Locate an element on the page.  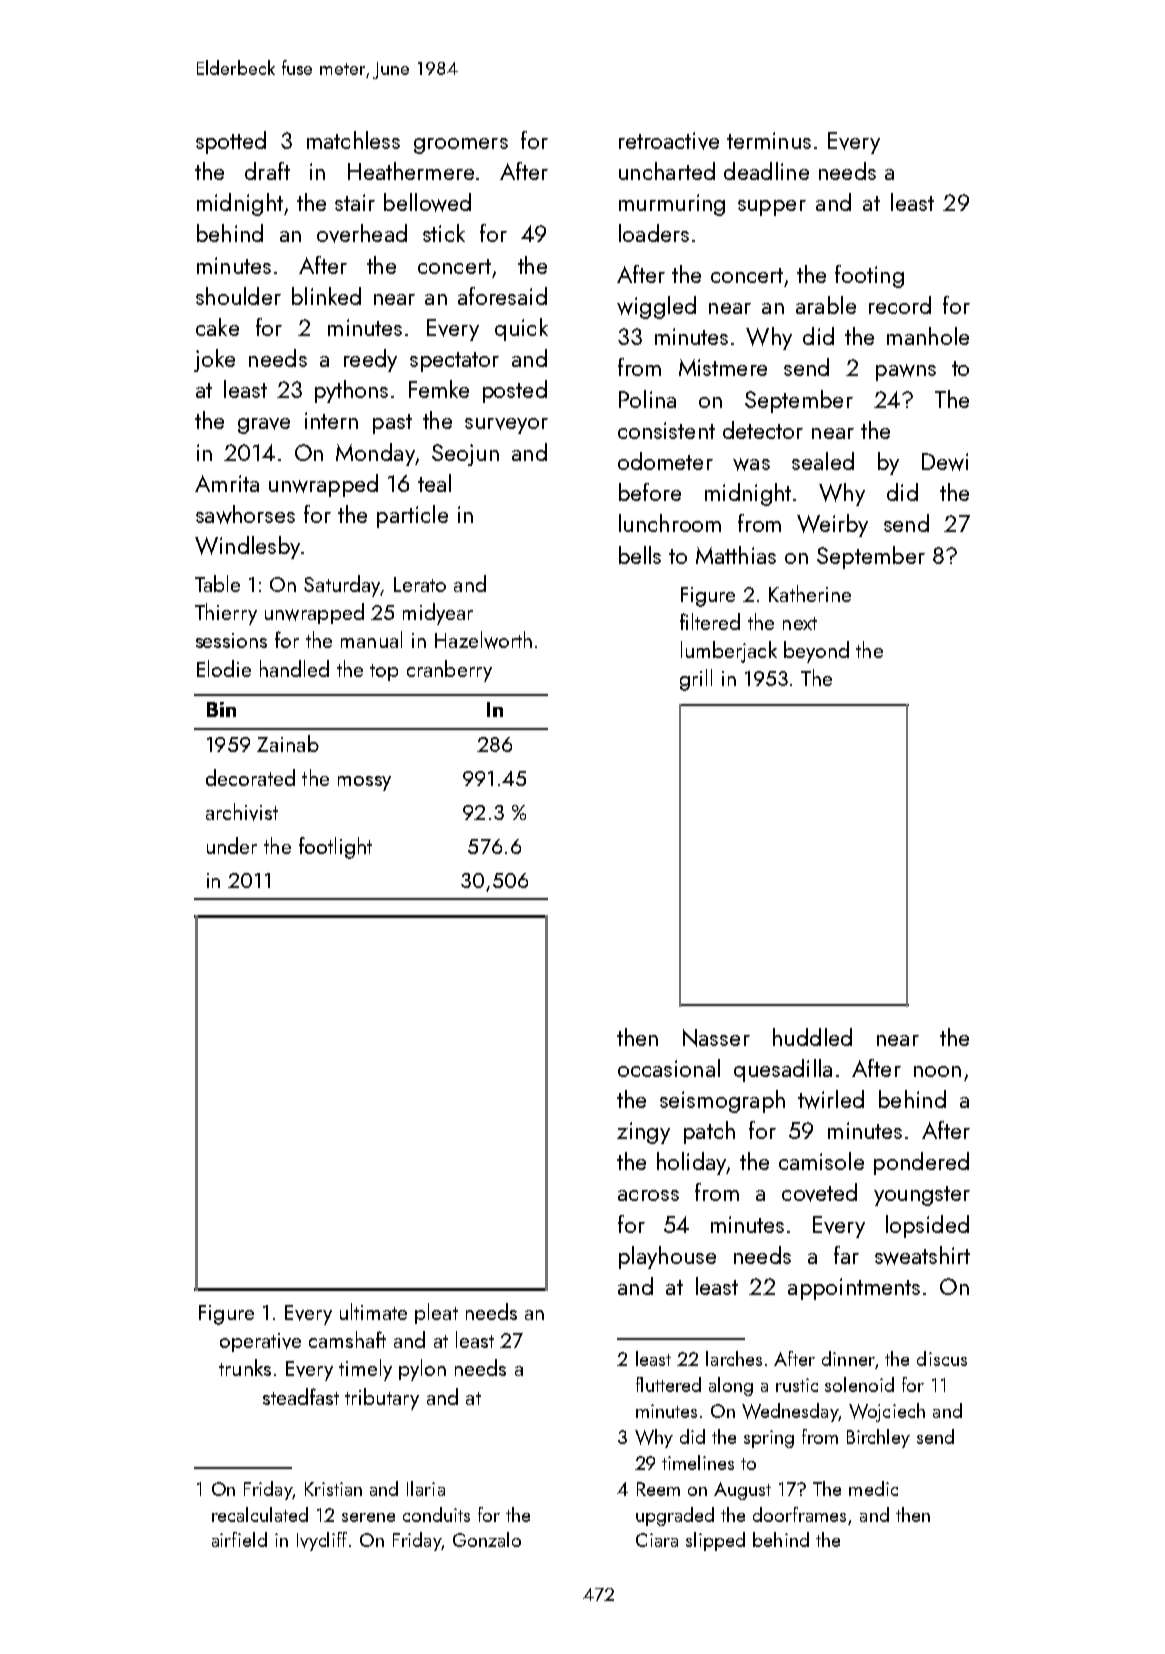
arable is located at coordinates (826, 305).
